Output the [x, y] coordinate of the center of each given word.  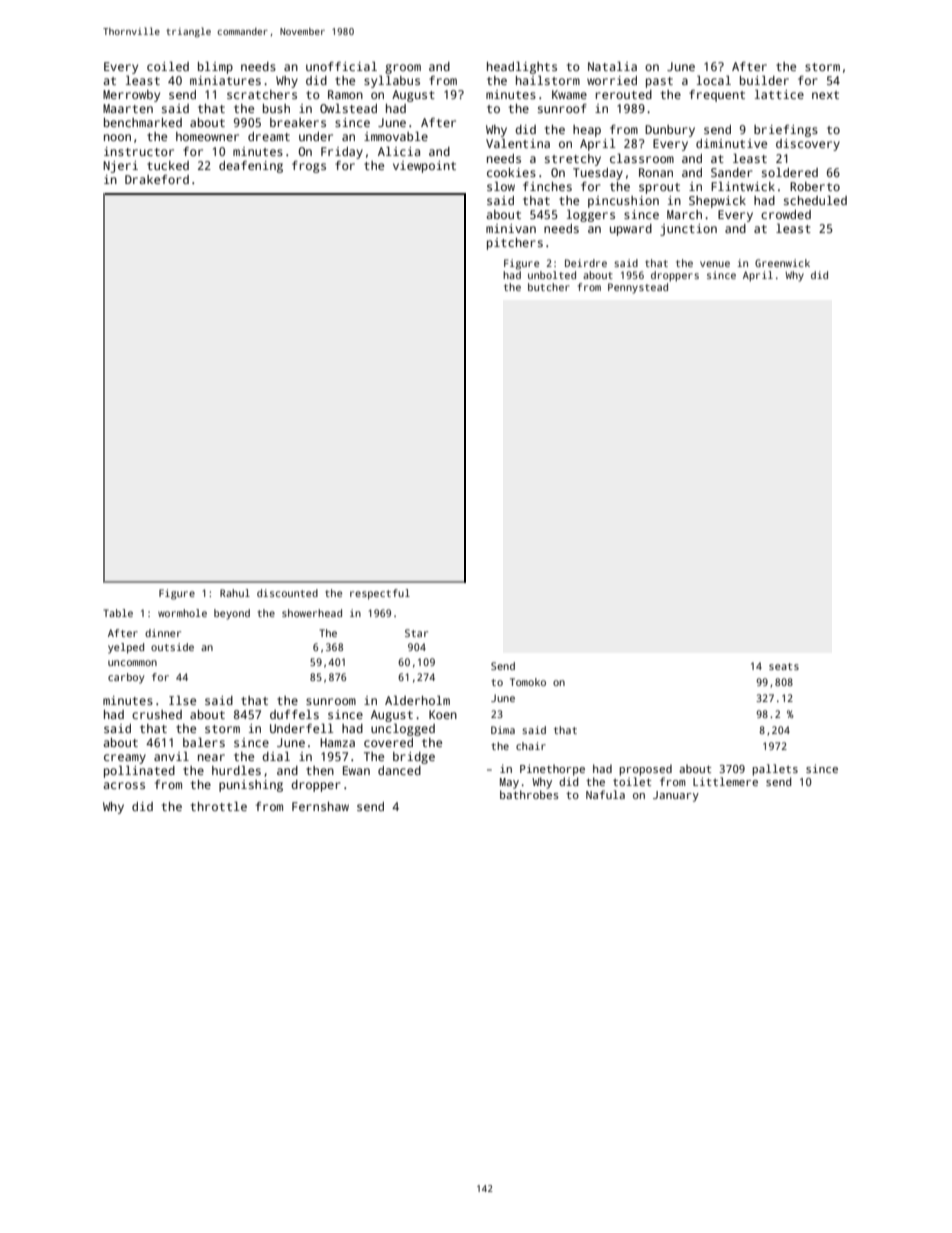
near [211, 757]
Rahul [235, 593]
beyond [232, 614]
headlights [522, 67]
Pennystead [638, 288]
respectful [380, 594]
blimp [215, 67]
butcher [549, 287]
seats [784, 666]
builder [764, 80]
